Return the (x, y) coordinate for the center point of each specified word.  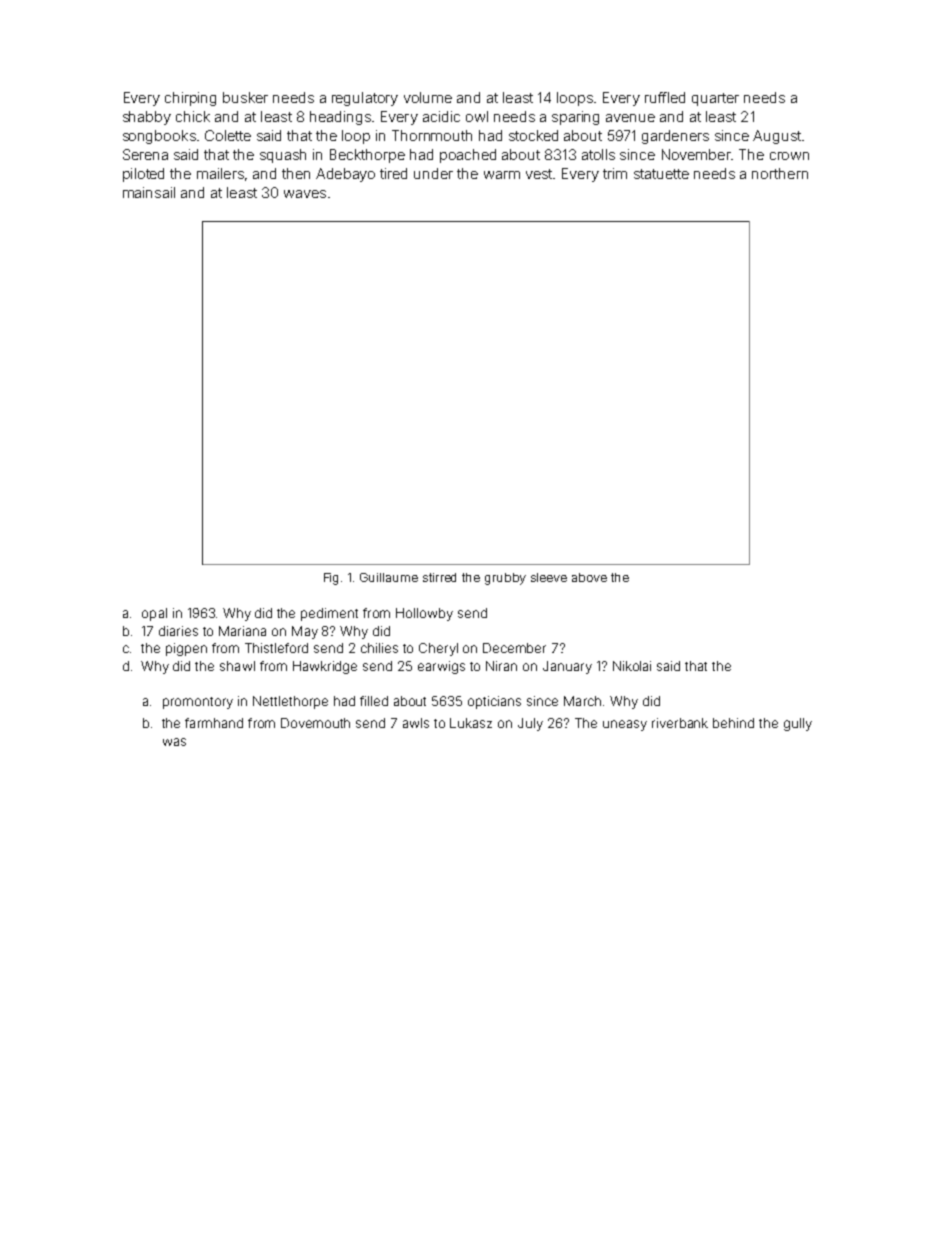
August (777, 137)
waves (305, 194)
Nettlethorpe (290, 702)
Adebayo (345, 175)
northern (780, 173)
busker (245, 97)
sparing (575, 118)
